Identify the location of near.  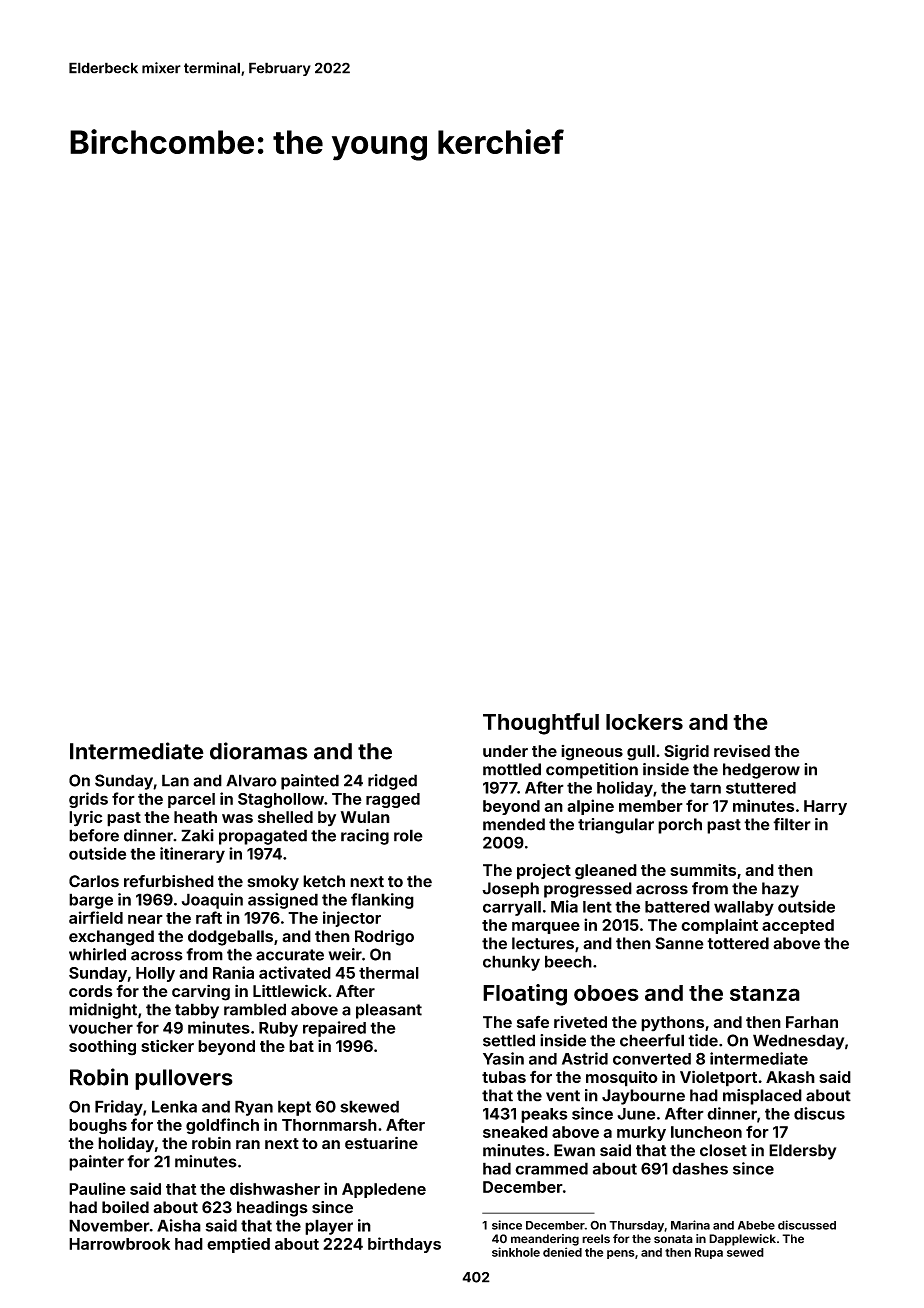
(145, 919).
